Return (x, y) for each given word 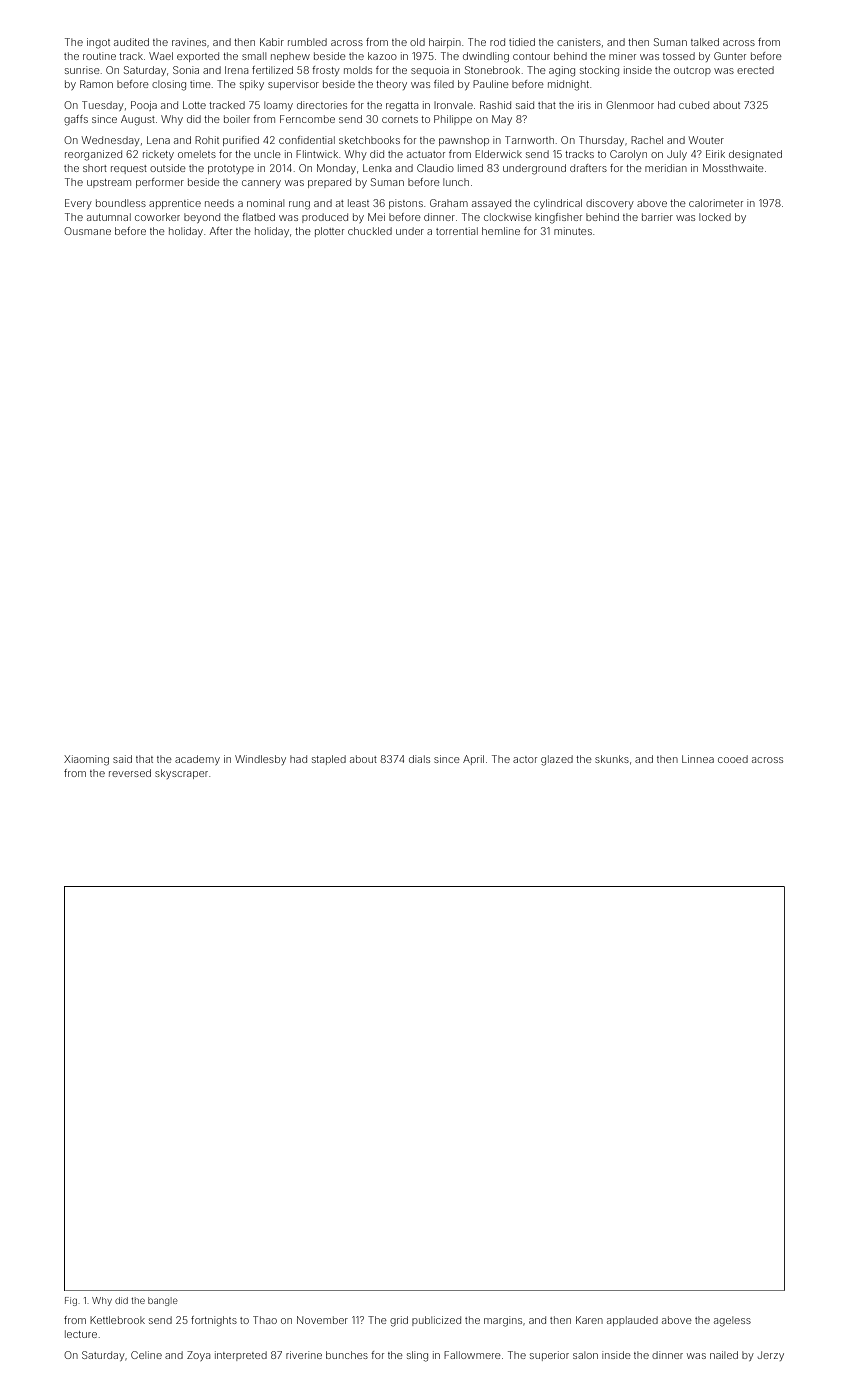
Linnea (698, 759)
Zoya (198, 1356)
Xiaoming (86, 760)
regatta (402, 107)
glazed (557, 760)
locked (715, 217)
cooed (733, 759)
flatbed (258, 217)
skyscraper (181, 774)
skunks (612, 759)
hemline (501, 231)
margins (503, 1321)
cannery (261, 184)
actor (525, 759)
